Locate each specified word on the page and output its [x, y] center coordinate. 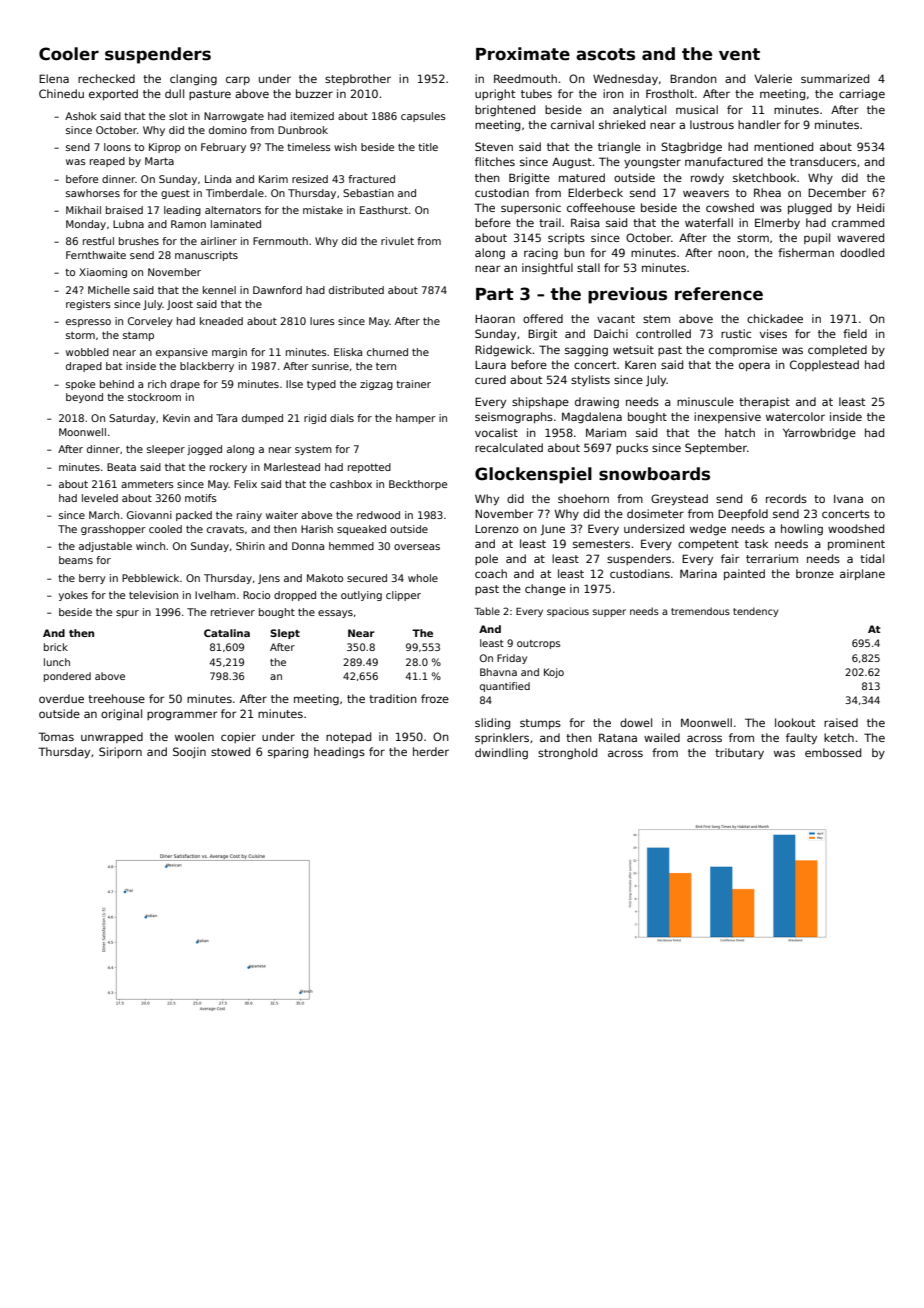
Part [495, 294]
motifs [201, 498]
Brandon [693, 78]
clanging [193, 80]
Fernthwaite [96, 255]
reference [719, 294]
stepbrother [358, 79]
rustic [736, 333]
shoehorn [583, 498]
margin [229, 353]
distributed [356, 290]
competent [708, 545]
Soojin [189, 752]
